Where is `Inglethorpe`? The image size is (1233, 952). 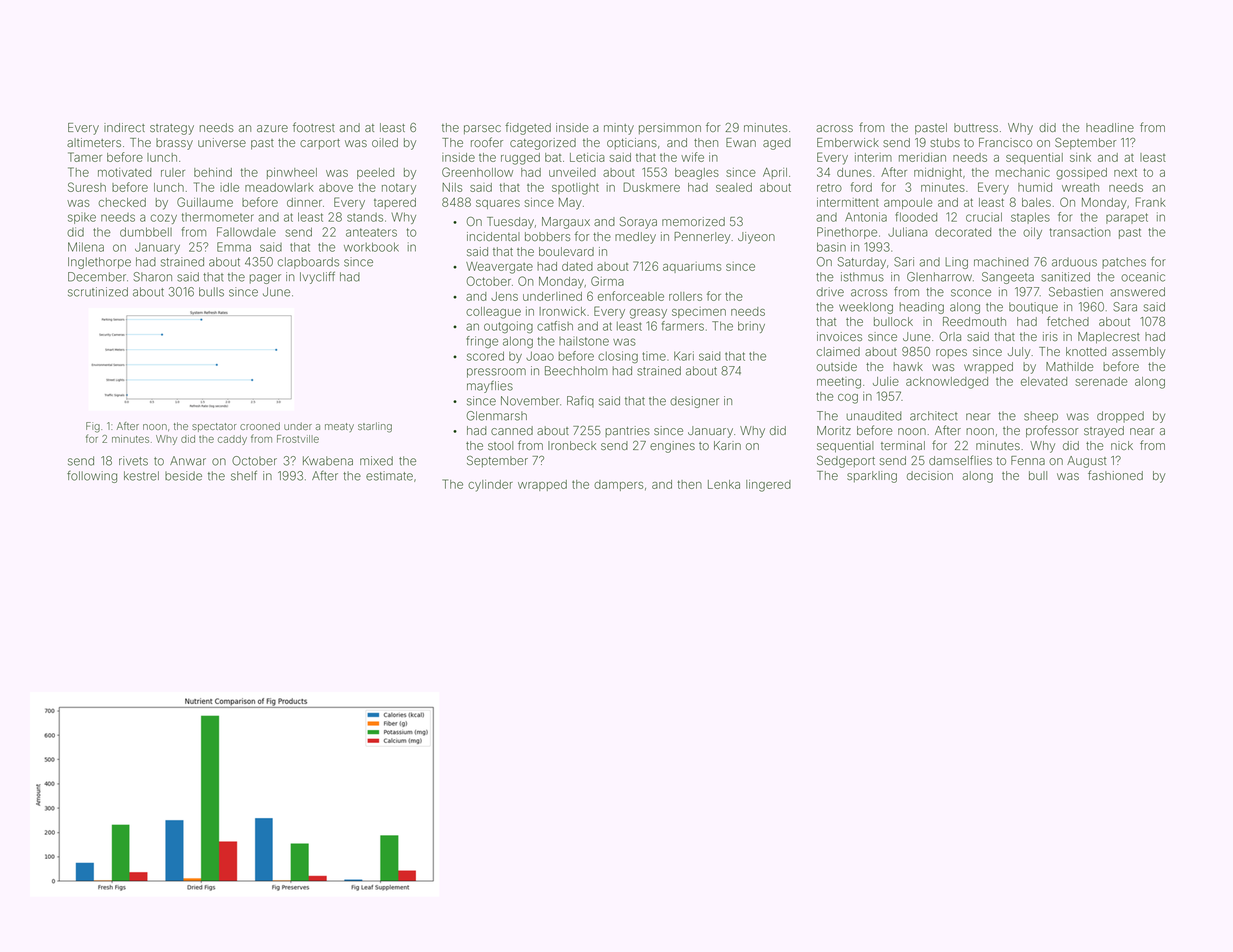 Inglethorpe is located at coordinates (99, 263).
